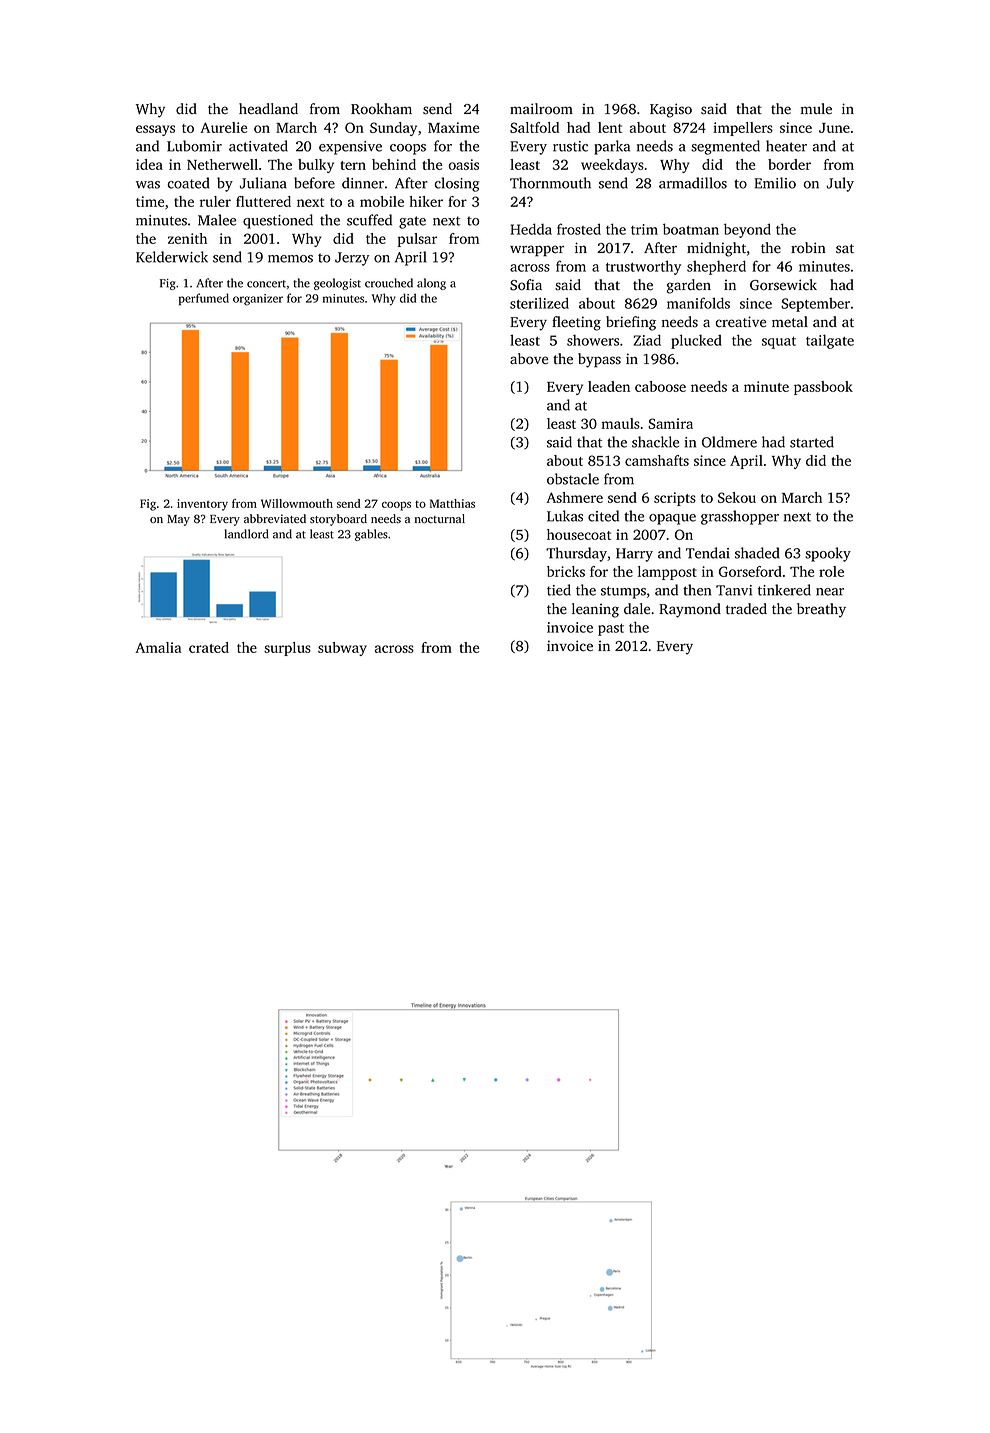  Describe the element at coordinates (784, 590) in the page. I see `tinkered` at that location.
